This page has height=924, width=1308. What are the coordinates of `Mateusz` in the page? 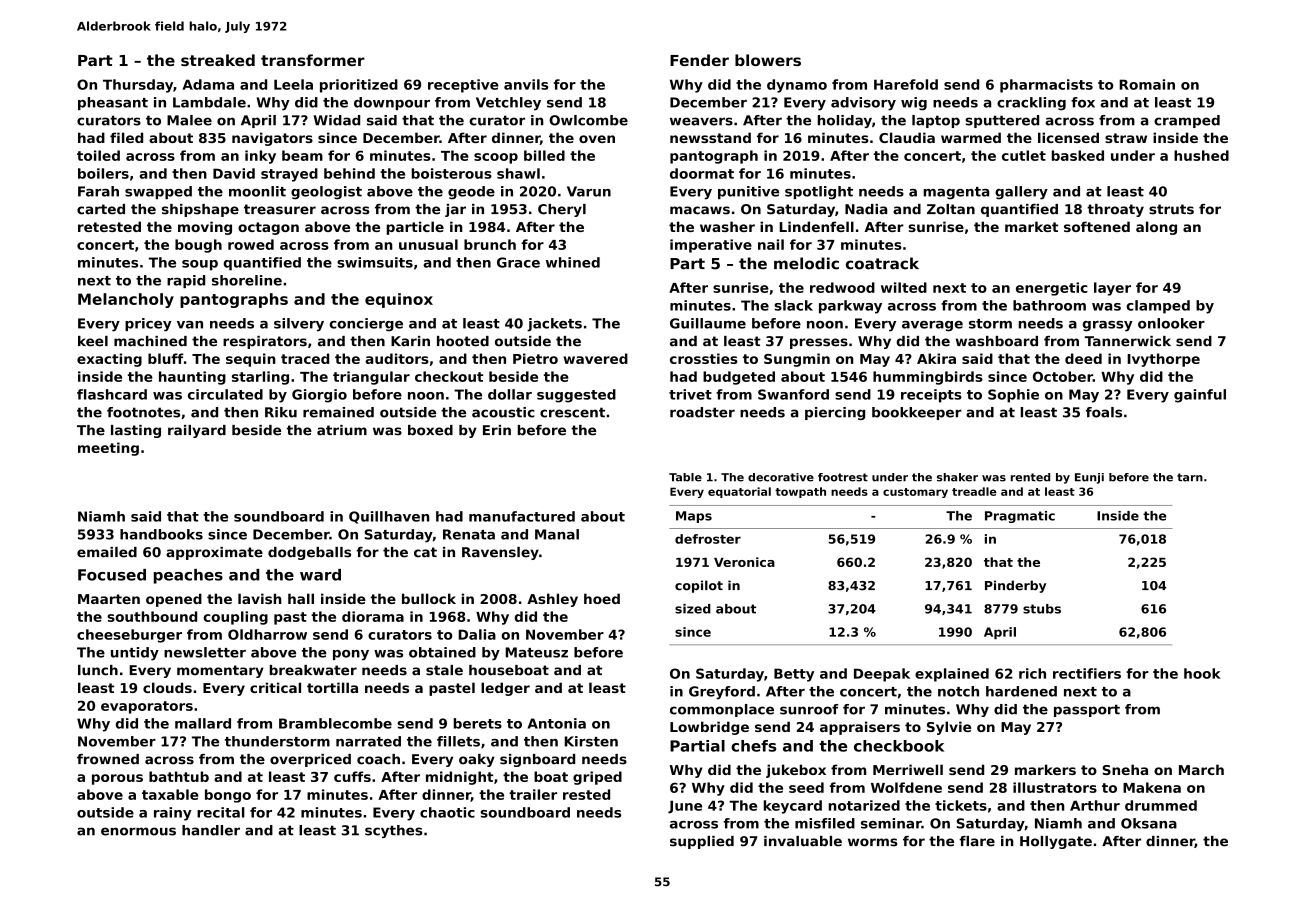 It's located at (536, 652).
